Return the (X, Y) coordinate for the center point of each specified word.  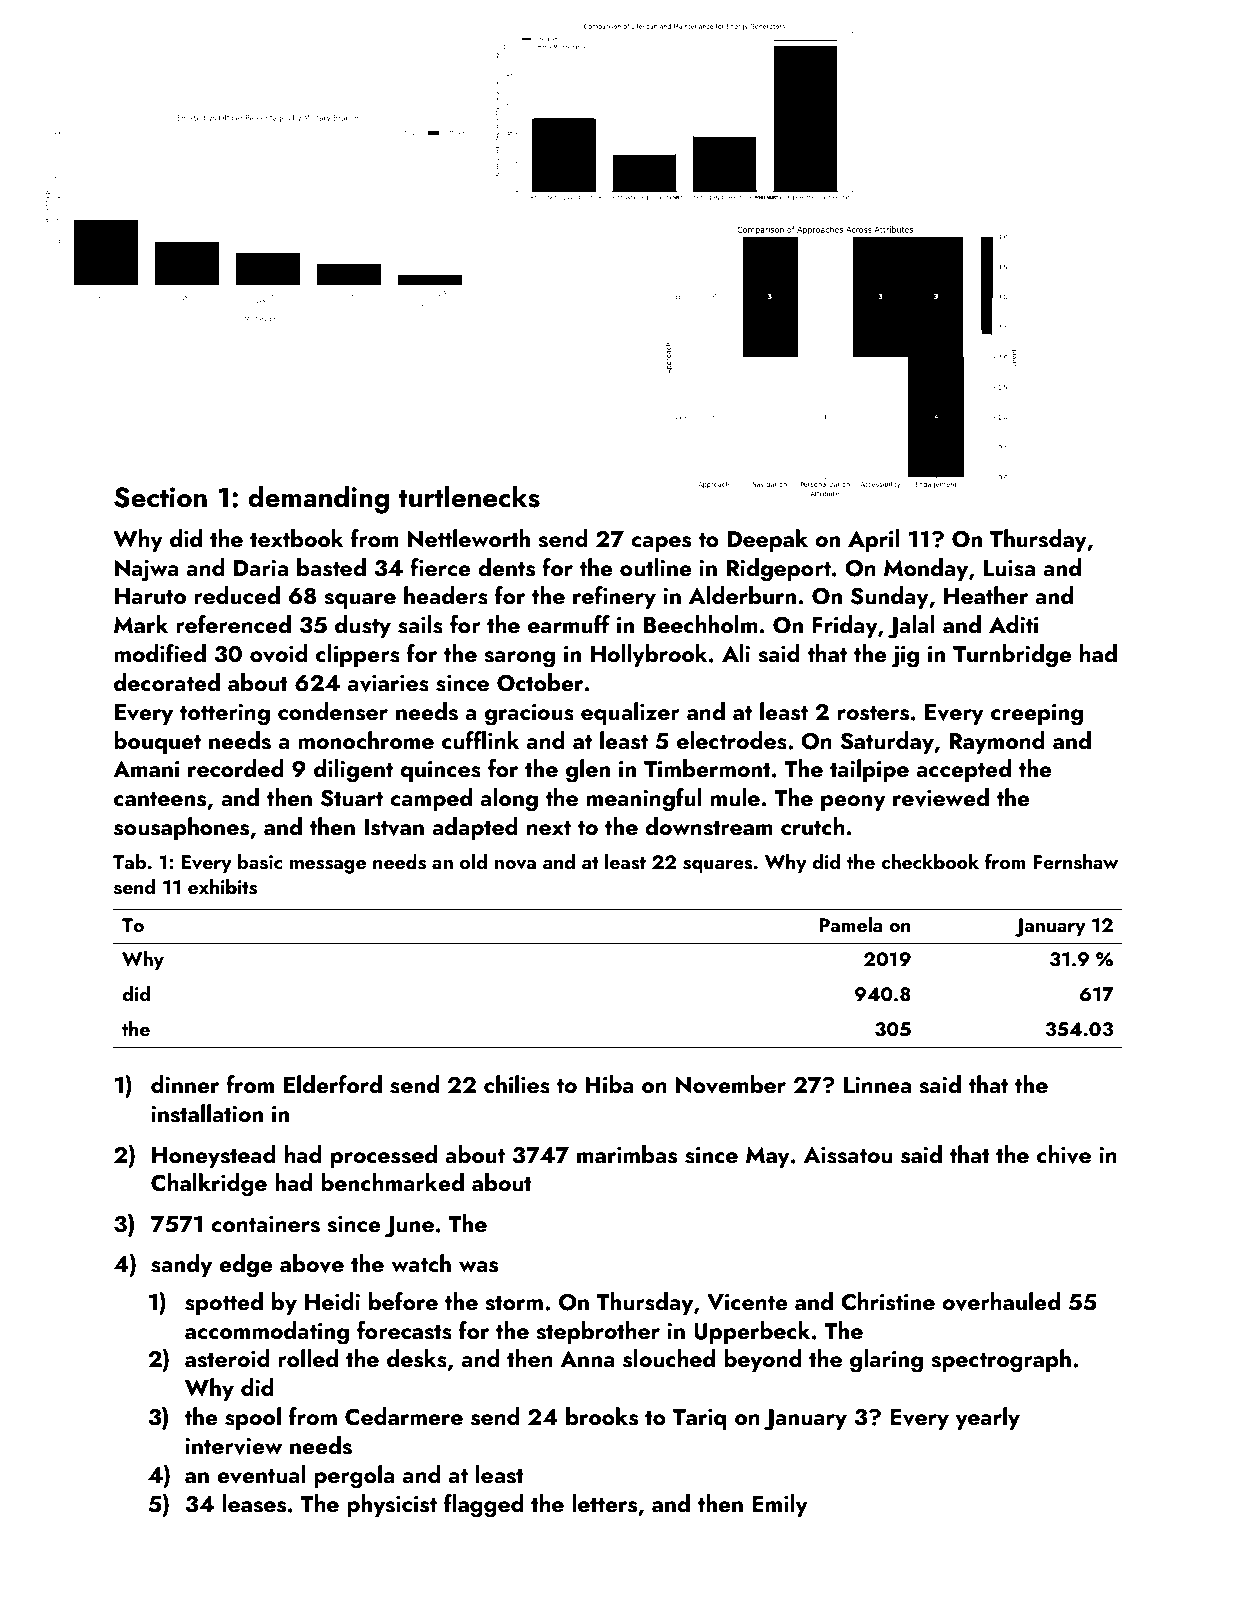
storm (514, 1303)
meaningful (644, 800)
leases (254, 1503)
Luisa (1009, 568)
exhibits (222, 887)
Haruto (150, 596)
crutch (813, 826)
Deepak (767, 540)
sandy (181, 1265)
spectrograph (1001, 1361)
